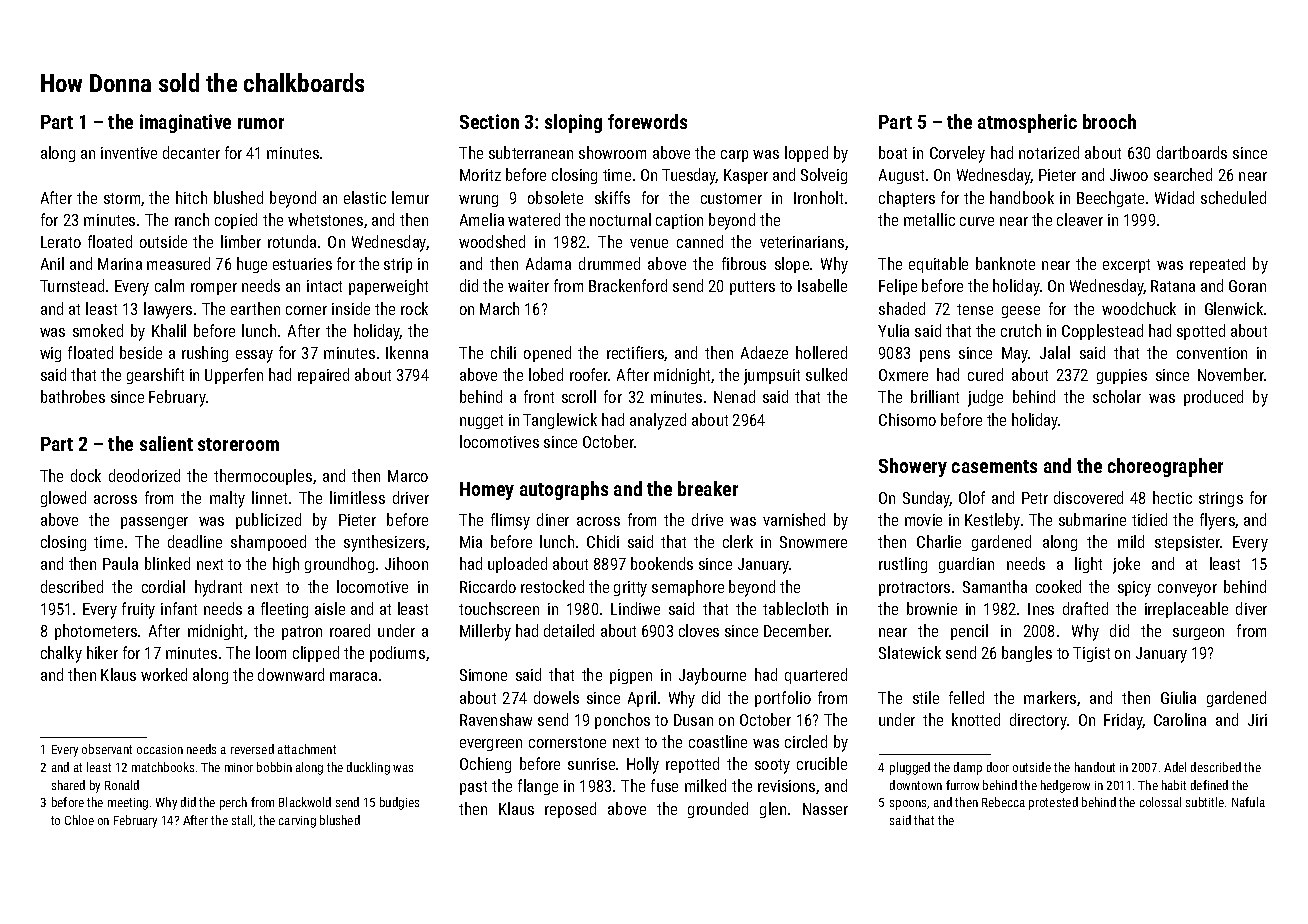 This screenshot has width=1308, height=924. Describe the element at coordinates (564, 490) in the screenshot. I see `autographs` at that location.
